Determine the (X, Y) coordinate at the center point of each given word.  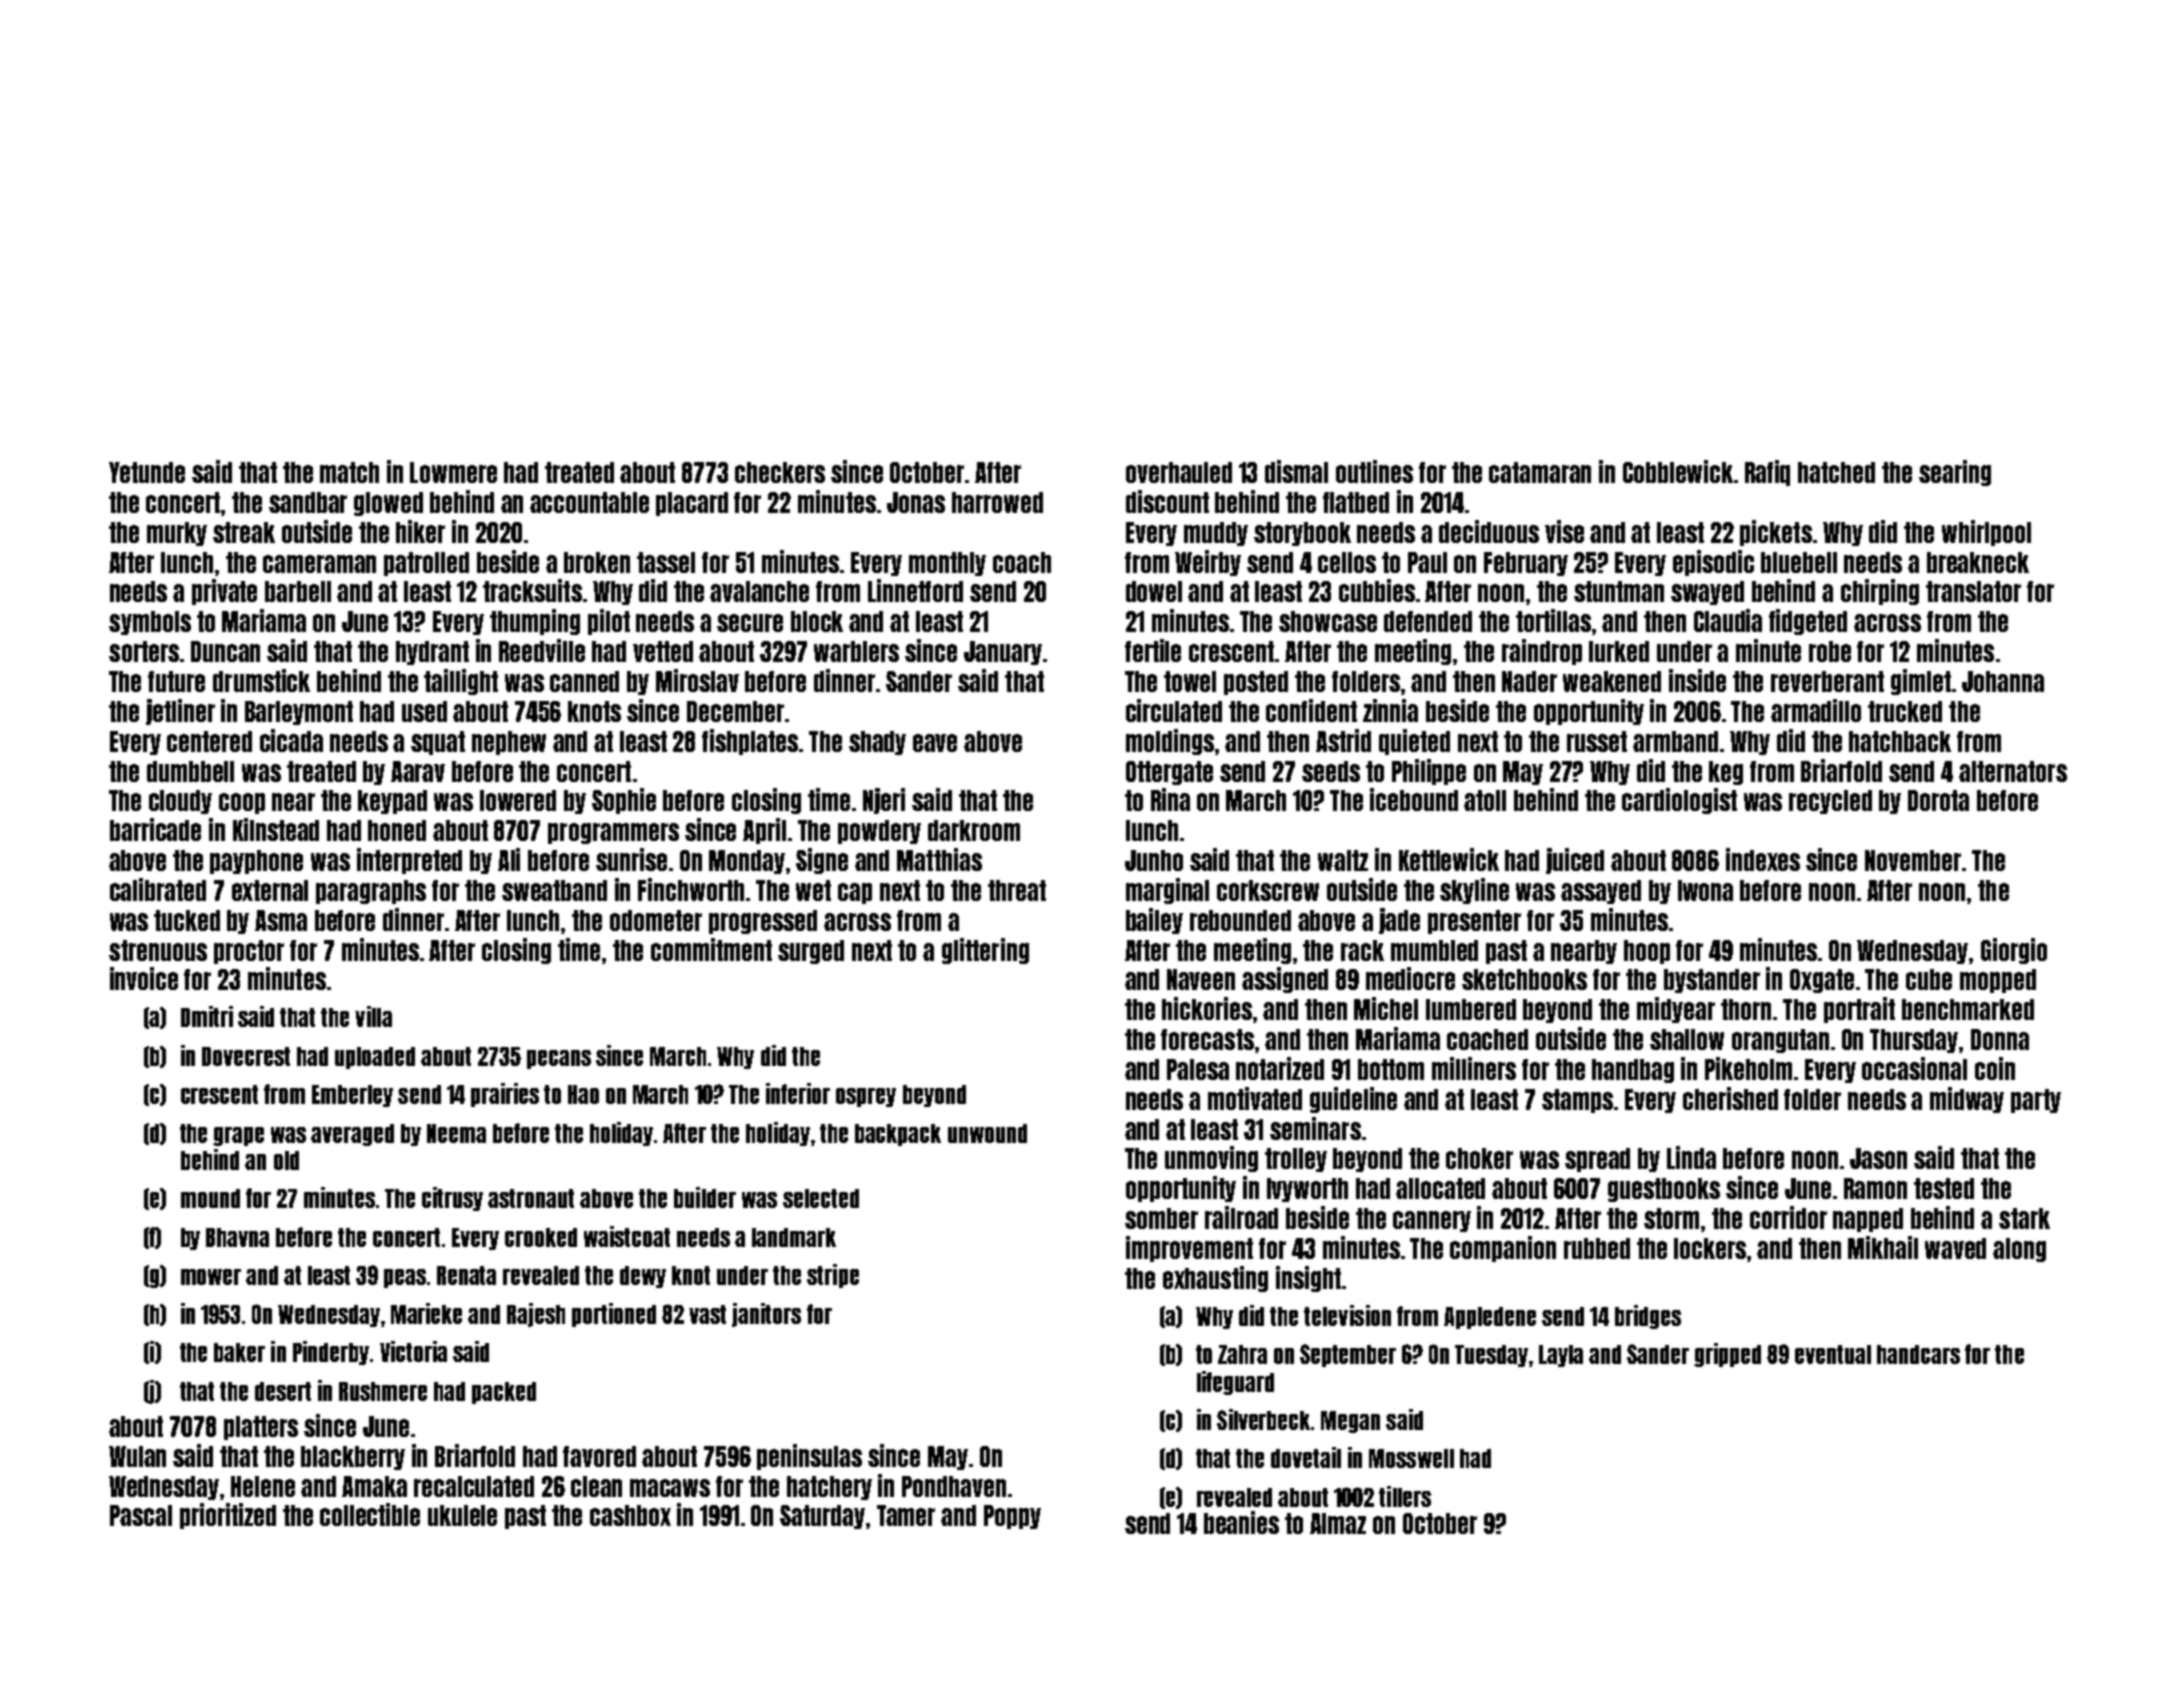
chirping (1880, 592)
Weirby (1208, 563)
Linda (1691, 1157)
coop (242, 803)
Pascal (141, 1515)
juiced (1575, 861)
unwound (987, 1133)
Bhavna (237, 1237)
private (224, 592)
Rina (1170, 799)
